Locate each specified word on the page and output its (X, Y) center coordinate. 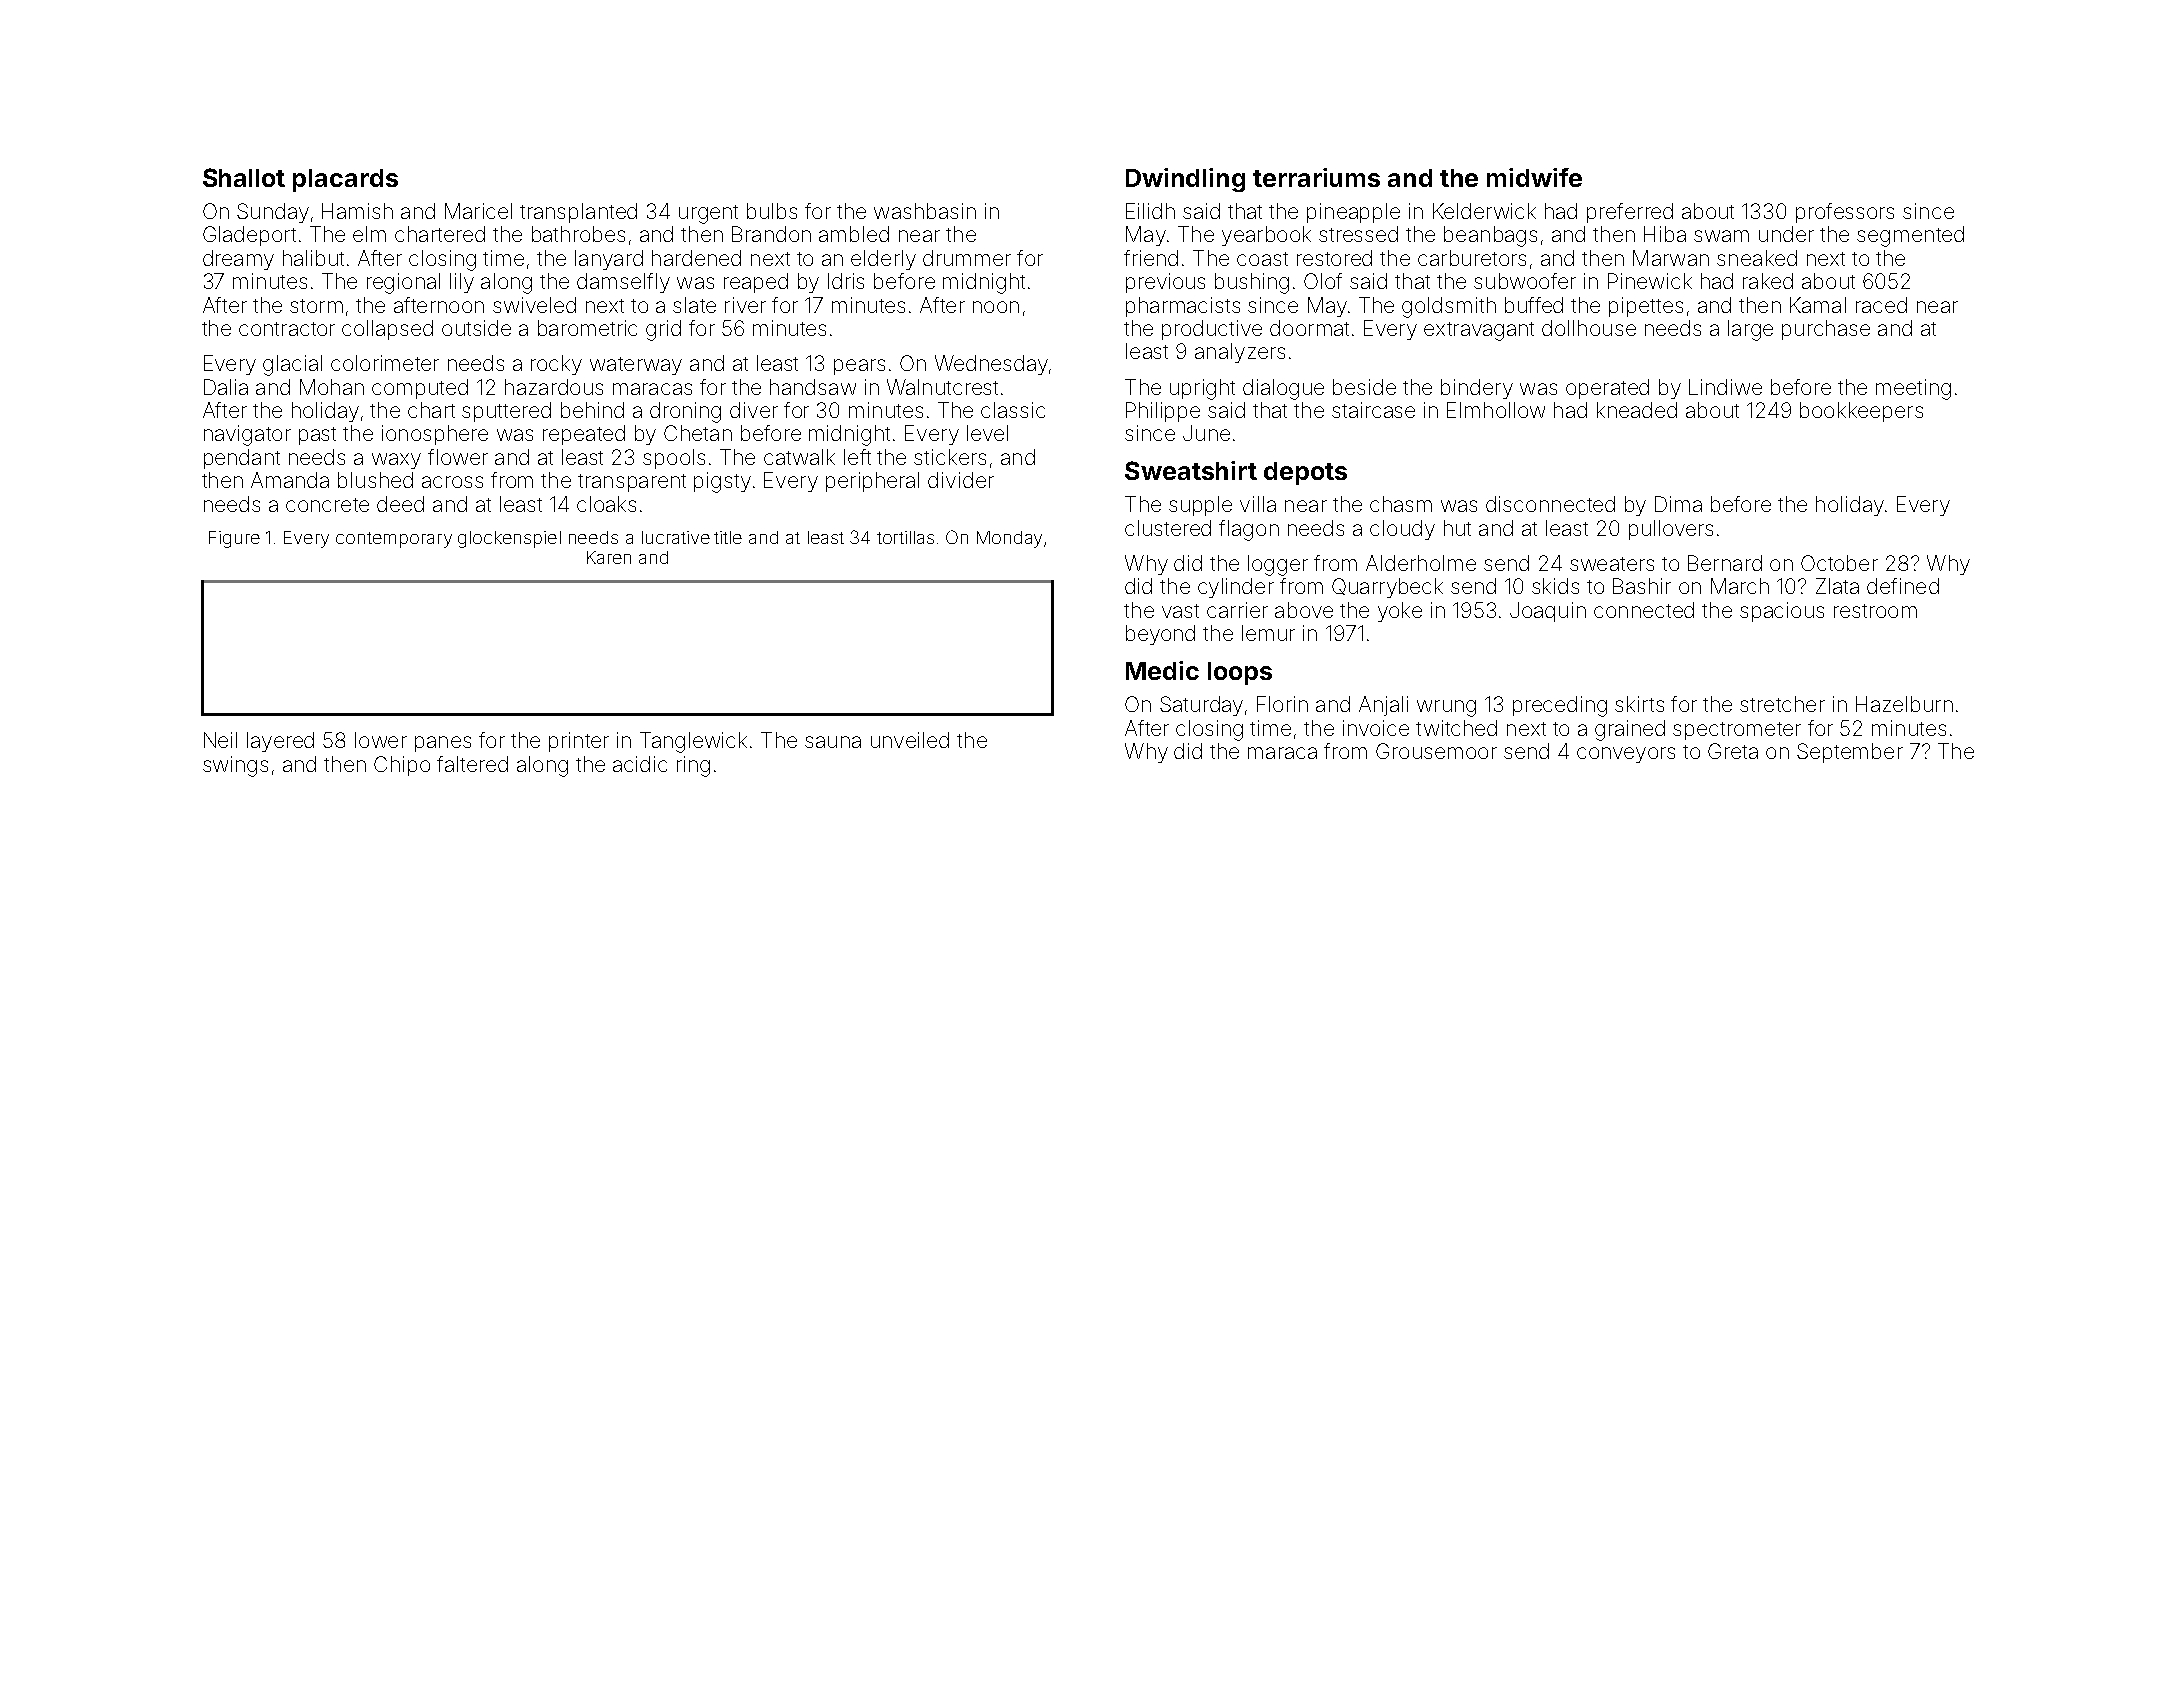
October (1839, 563)
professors (1845, 213)
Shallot (244, 177)
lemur (1268, 633)
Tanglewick (693, 742)
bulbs (772, 211)
